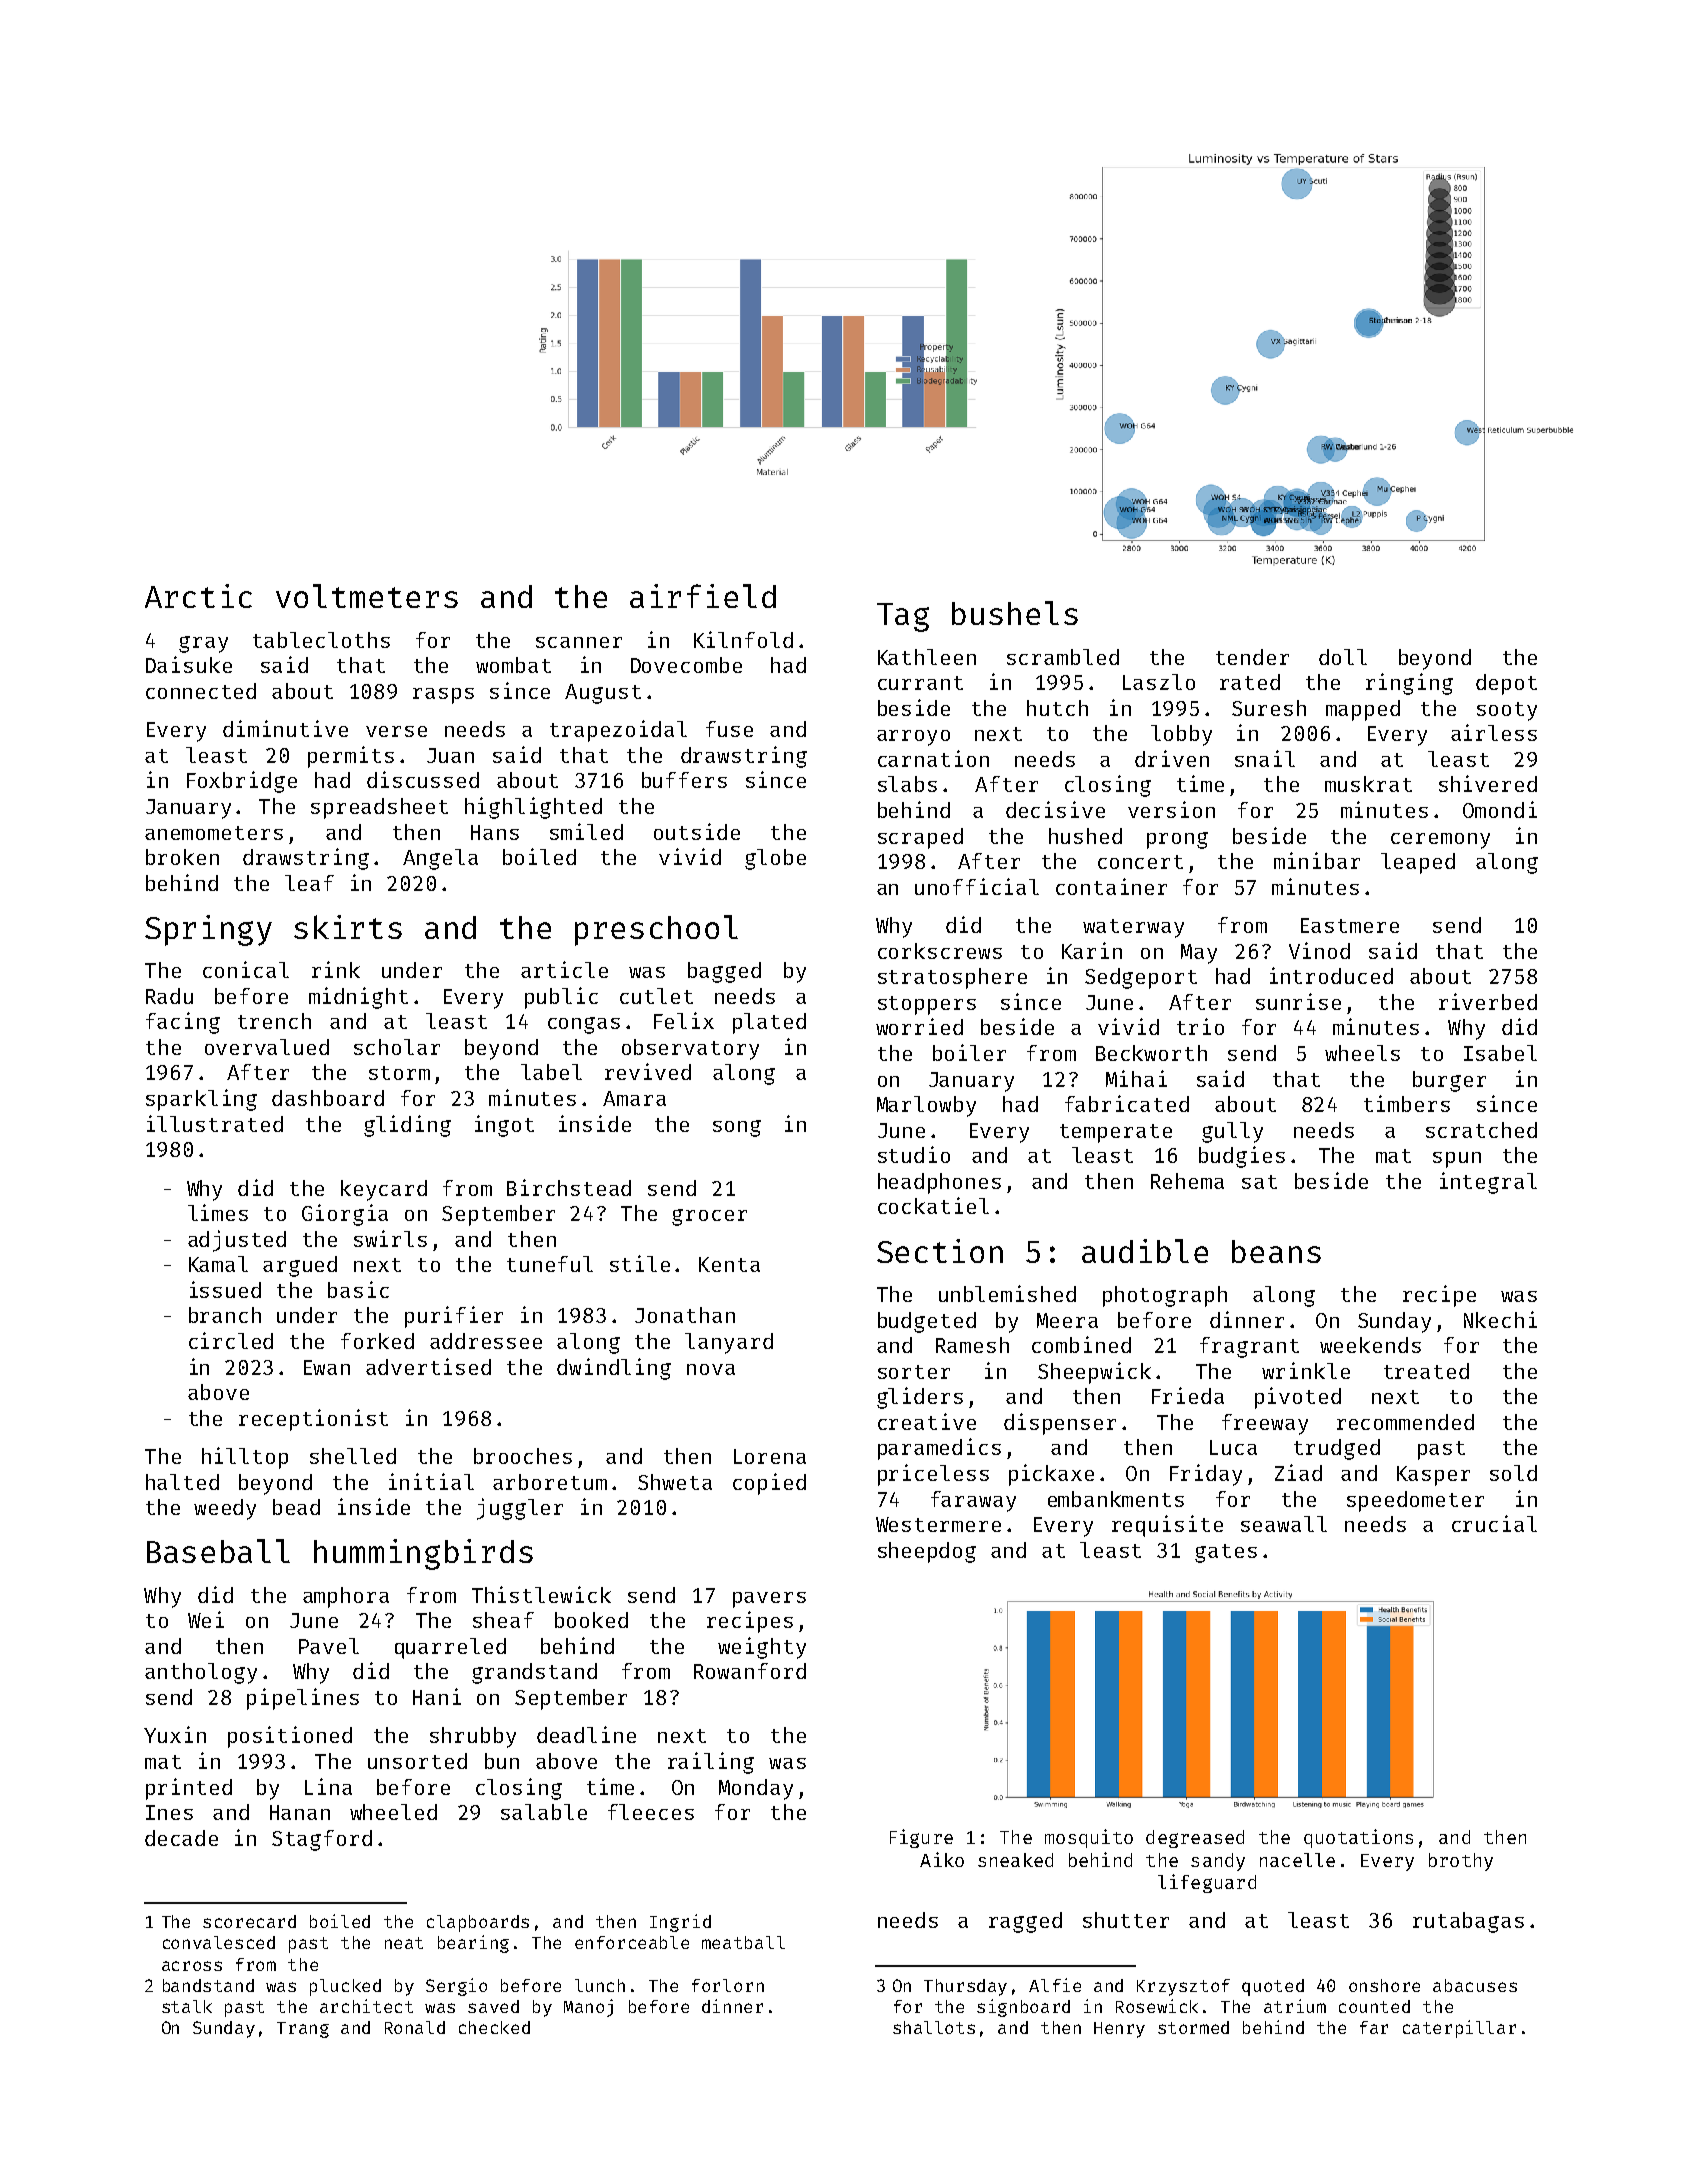 The image size is (1683, 2178). What do you see at coordinates (1405, 1422) in the page?
I see `recommended` at bounding box center [1405, 1422].
